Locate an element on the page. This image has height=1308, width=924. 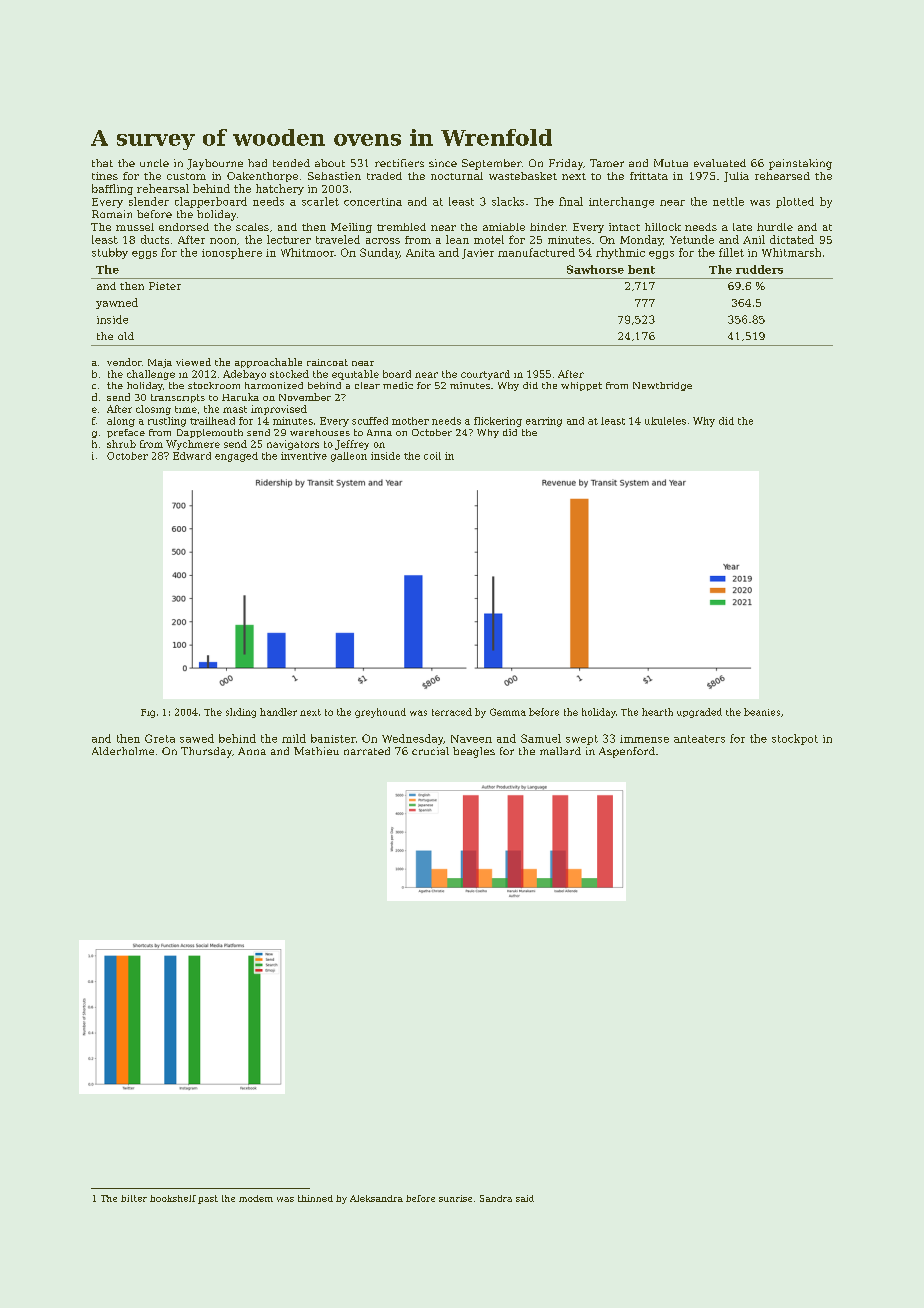
ukuleles is located at coordinates (665, 421).
